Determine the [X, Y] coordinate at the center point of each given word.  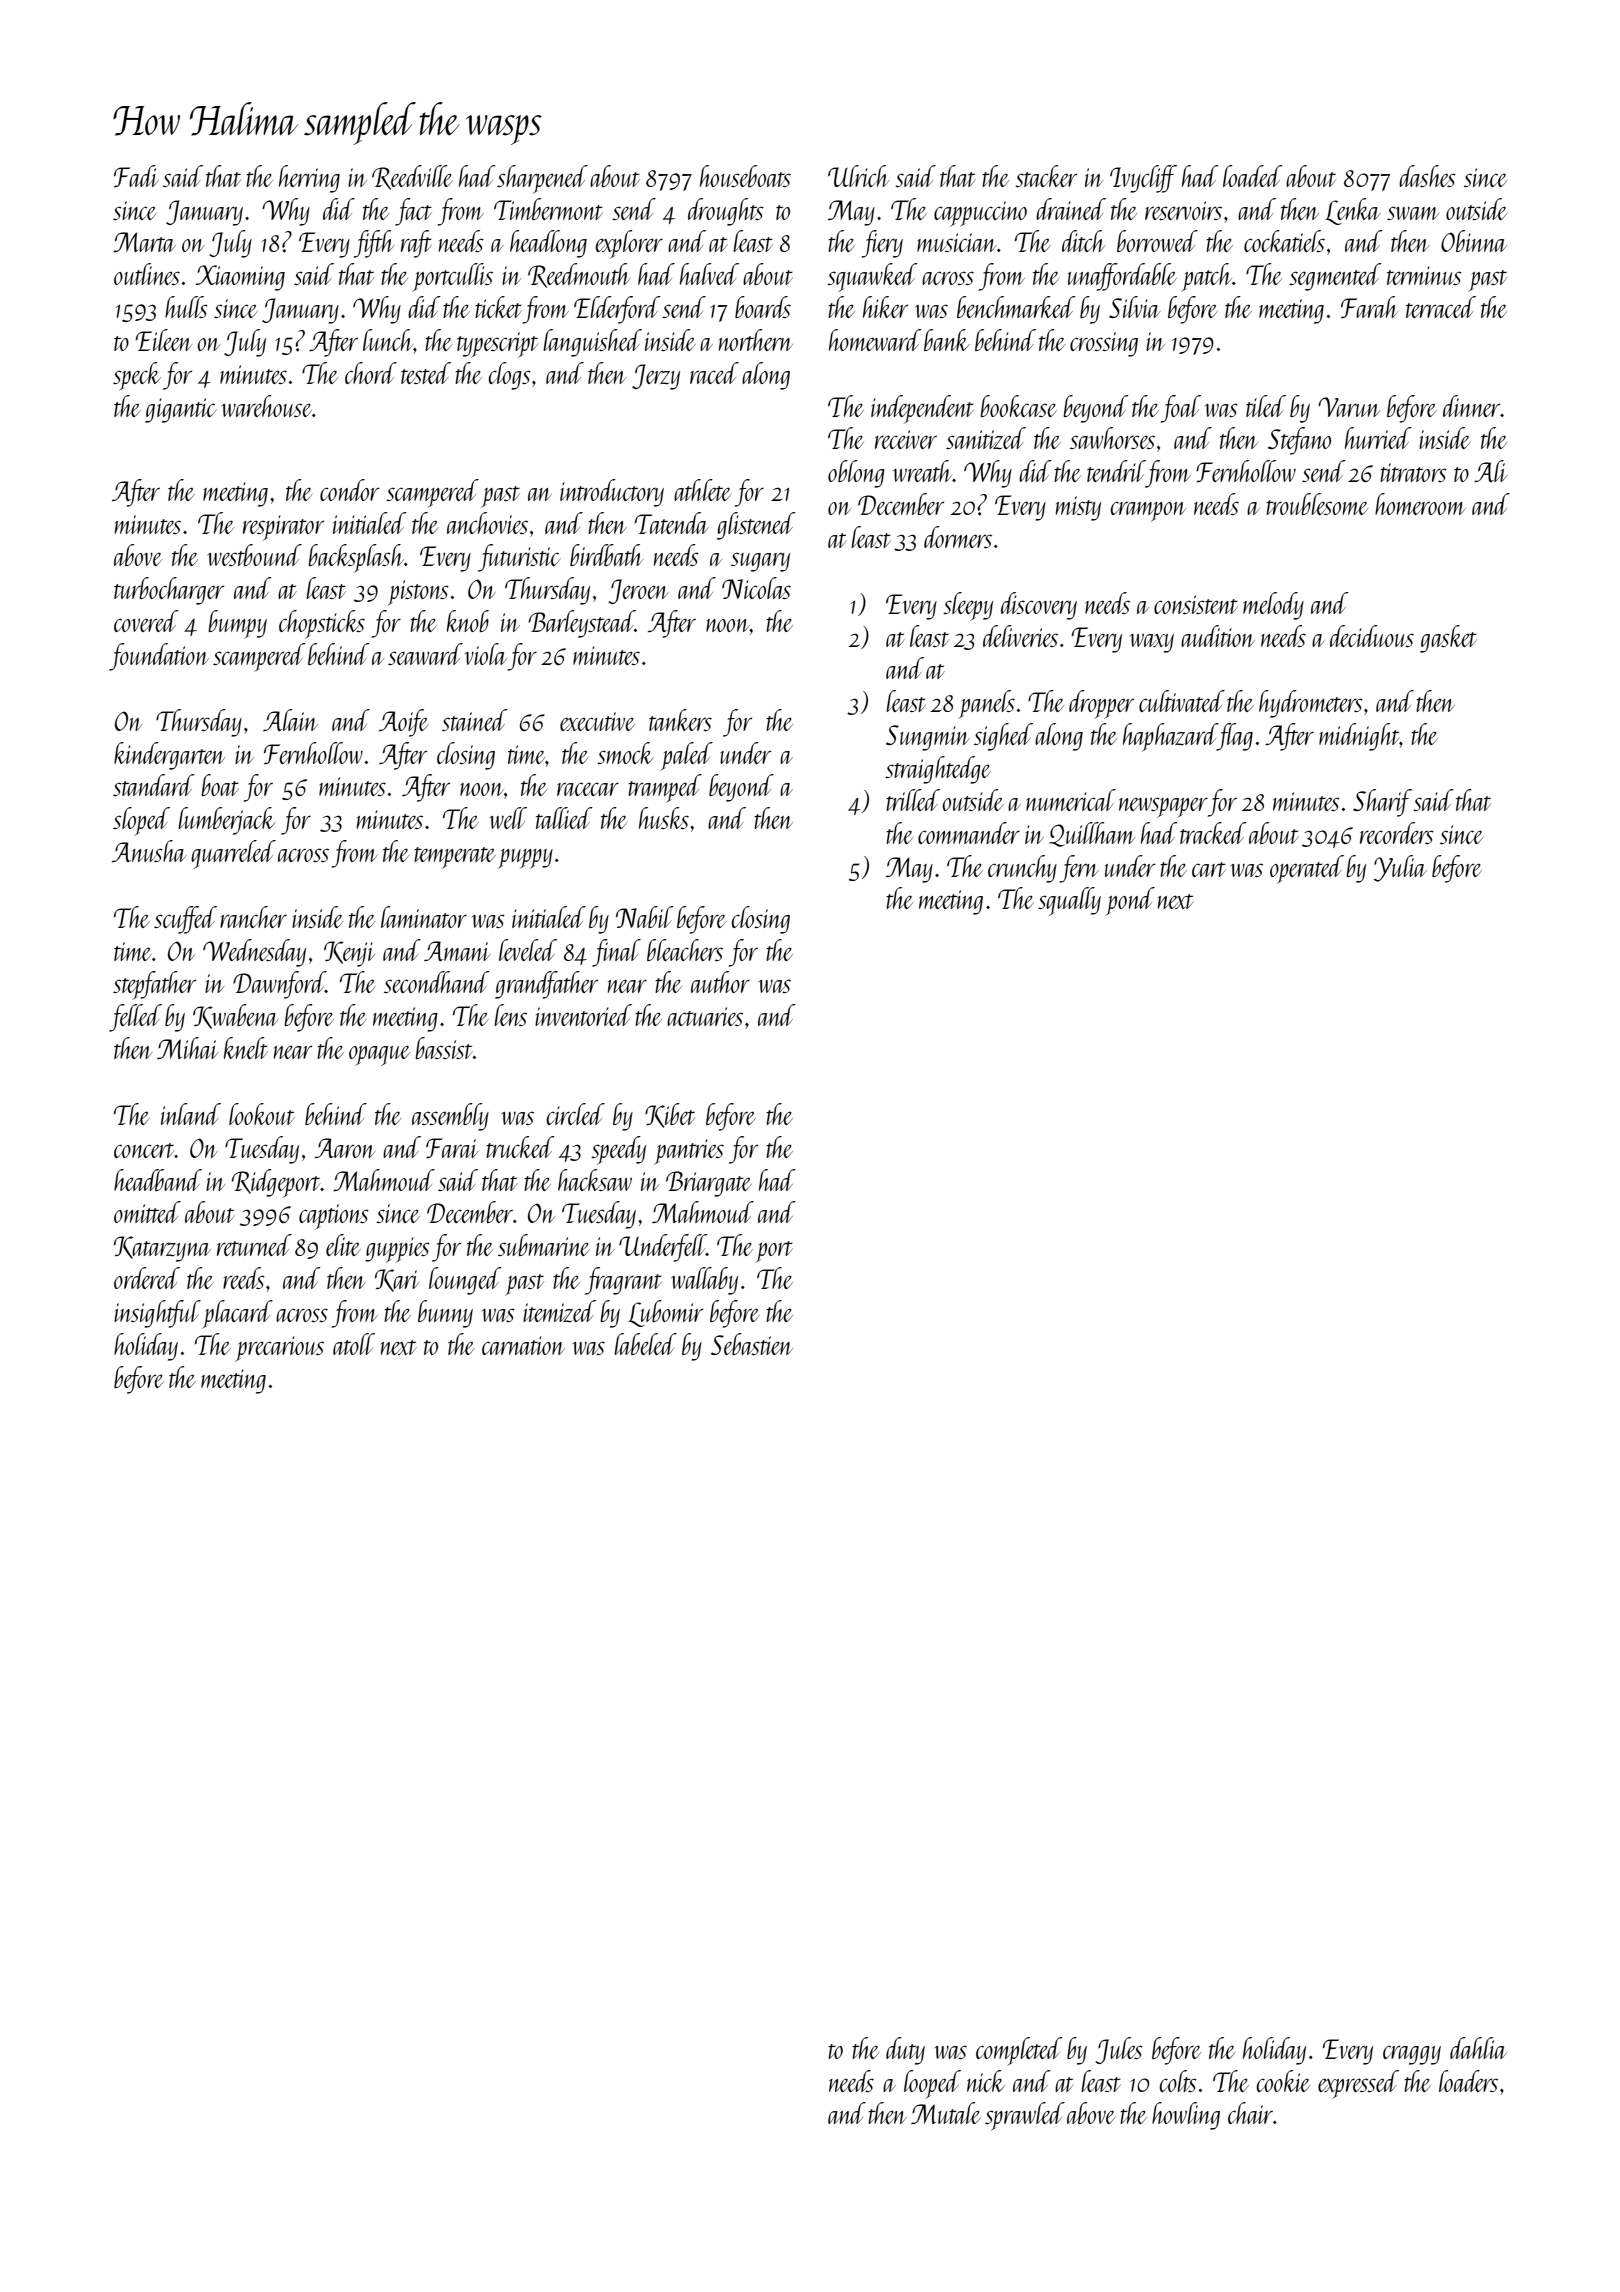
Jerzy [656, 377]
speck [137, 376]
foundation [159, 657]
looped [932, 2084]
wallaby [704, 1281]
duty [905, 2051]
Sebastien [752, 1344]
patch [1206, 277]
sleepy [968, 606]
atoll [354, 1344]
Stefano [1299, 441]
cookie [1283, 2081]
